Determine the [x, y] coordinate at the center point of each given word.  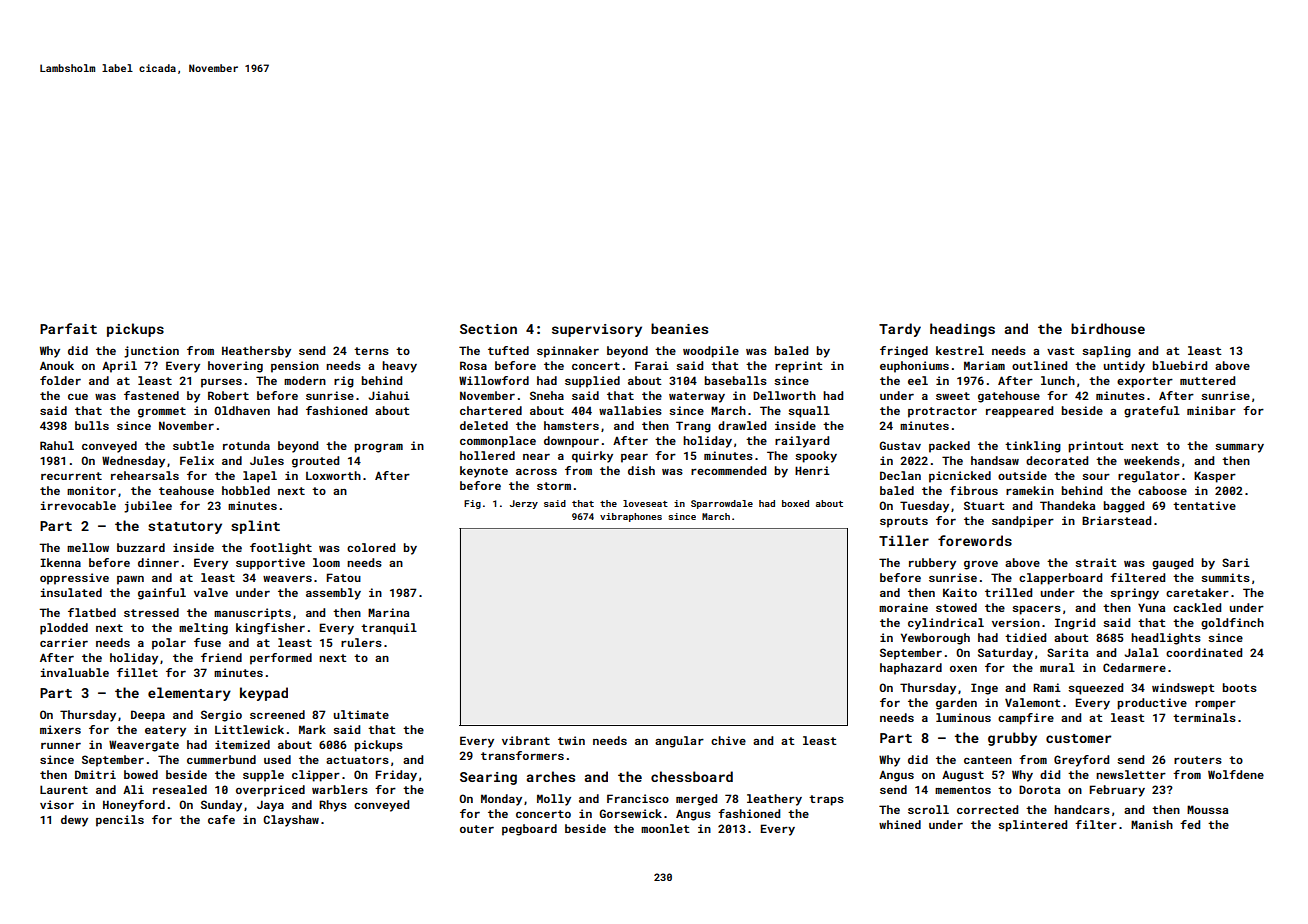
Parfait [68, 328]
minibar [1211, 410]
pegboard [529, 830]
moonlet [665, 828]
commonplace [498, 442]
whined [900, 824]
